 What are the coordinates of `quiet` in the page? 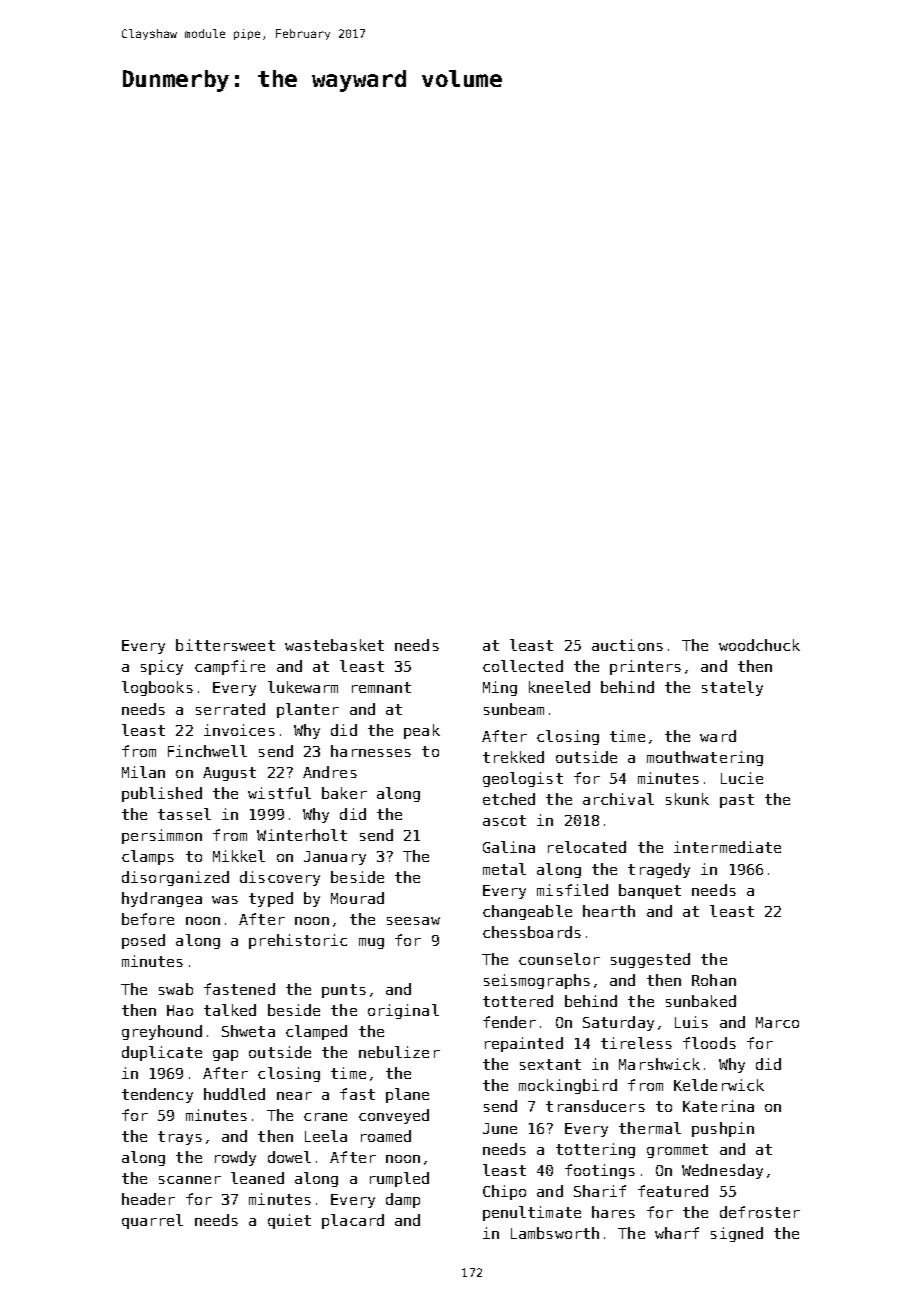 It's located at (289, 1221).
